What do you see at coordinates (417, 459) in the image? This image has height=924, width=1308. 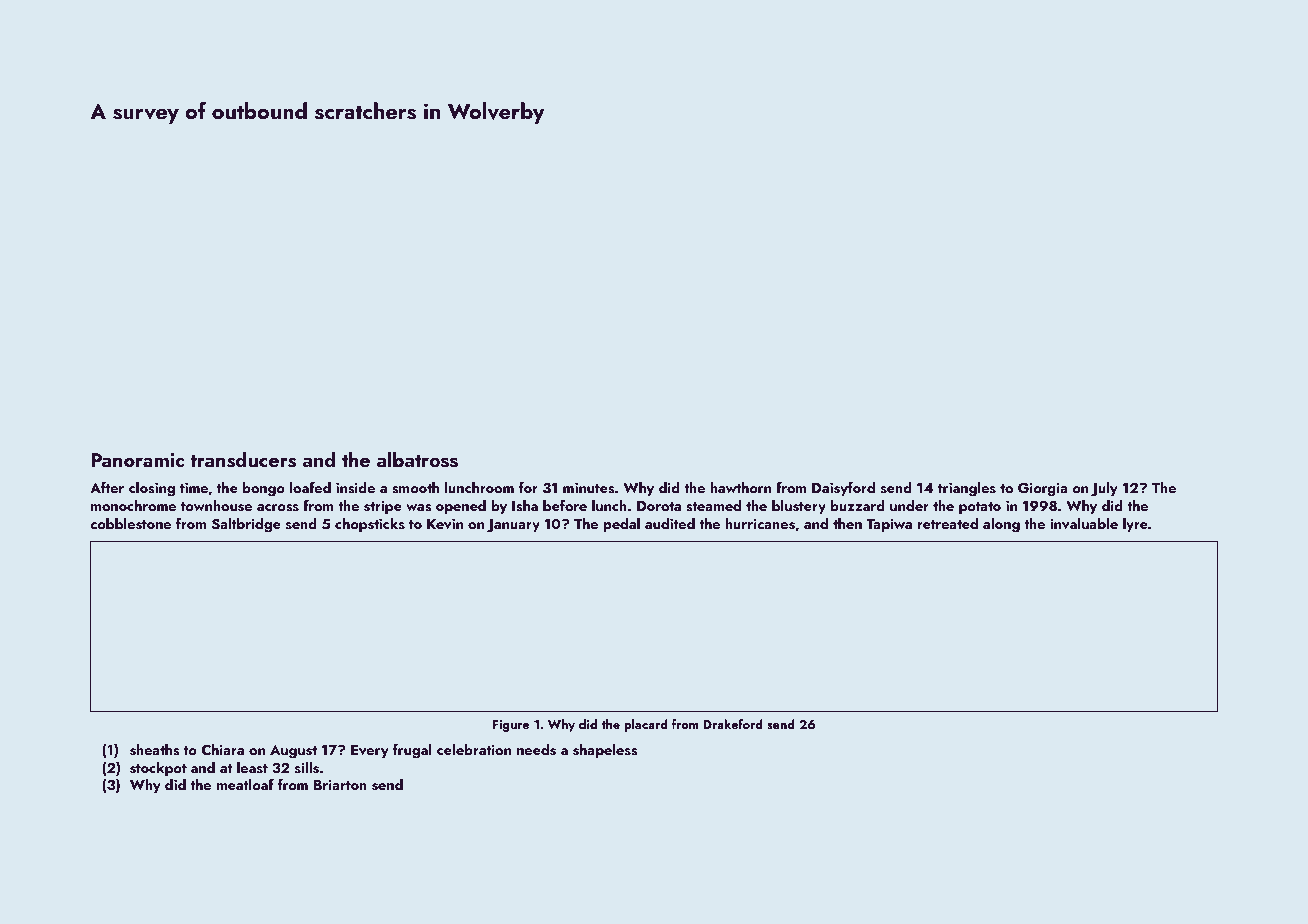 I see `albatross` at bounding box center [417, 459].
